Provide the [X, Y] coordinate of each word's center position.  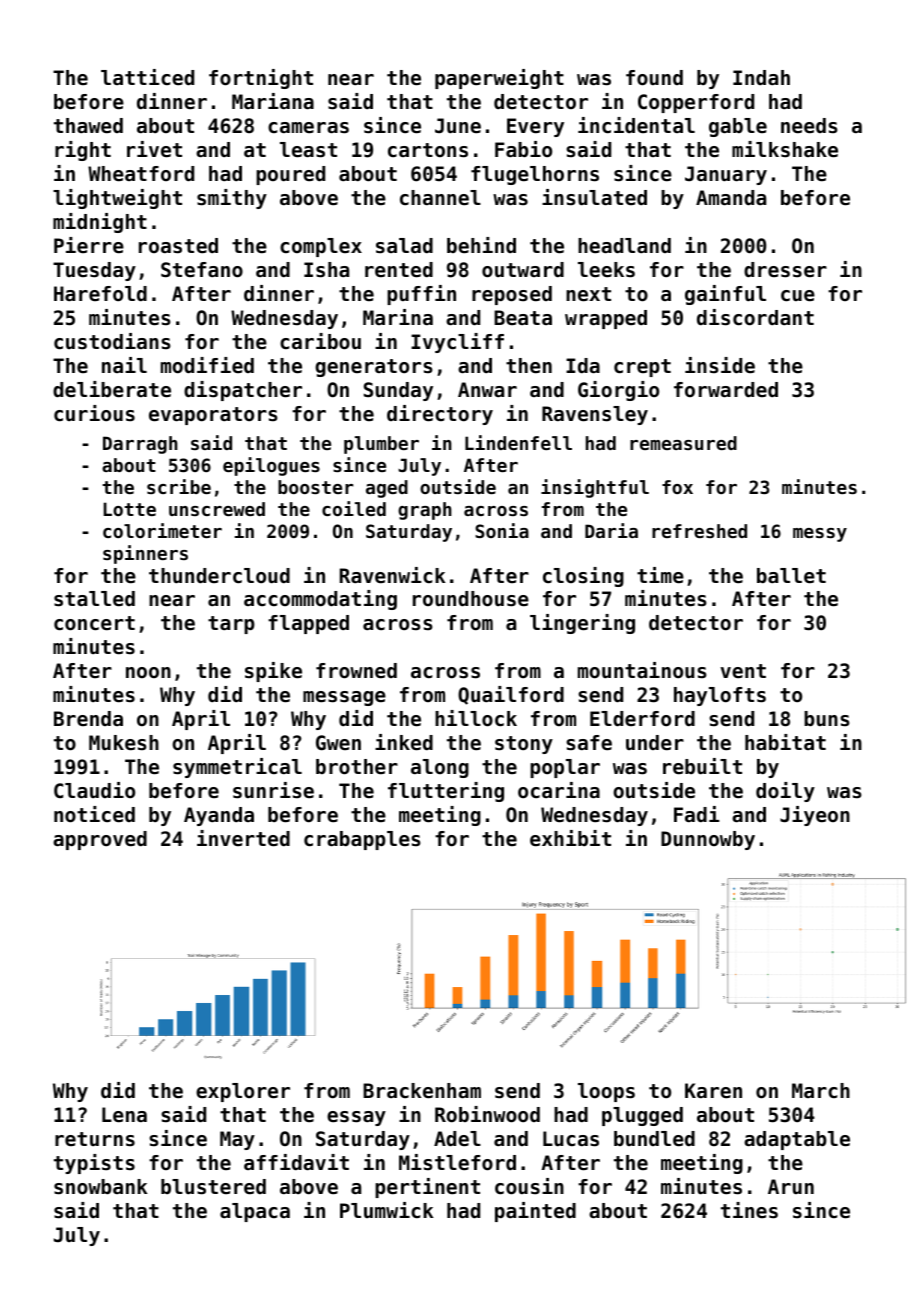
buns [827, 719]
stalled [94, 599]
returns [95, 1139]
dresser [785, 270]
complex [321, 247]
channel [440, 198]
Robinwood [487, 1114]
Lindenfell [518, 442]
